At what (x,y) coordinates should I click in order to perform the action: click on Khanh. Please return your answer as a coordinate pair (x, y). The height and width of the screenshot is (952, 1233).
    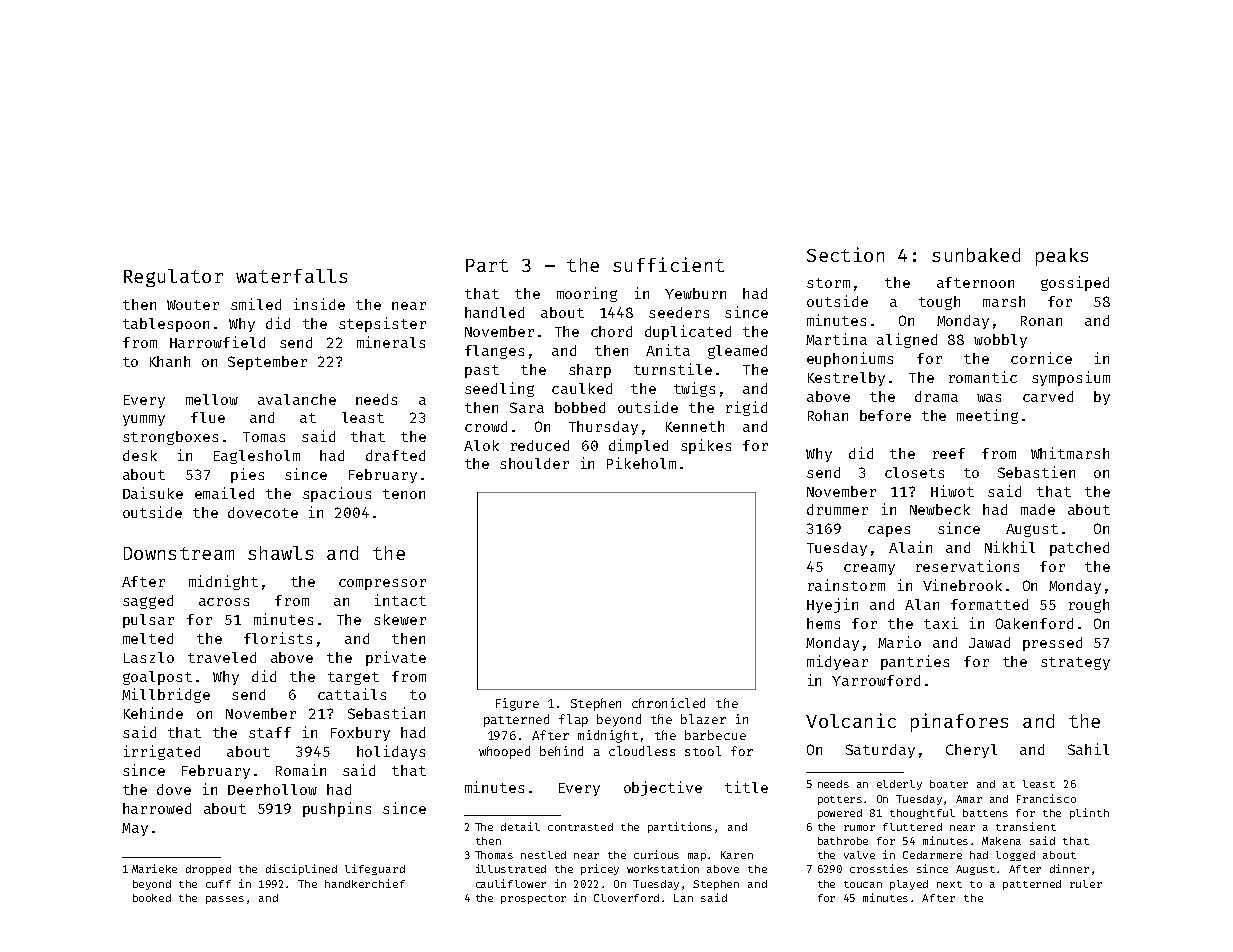
    Looking at the image, I should click on (170, 361).
